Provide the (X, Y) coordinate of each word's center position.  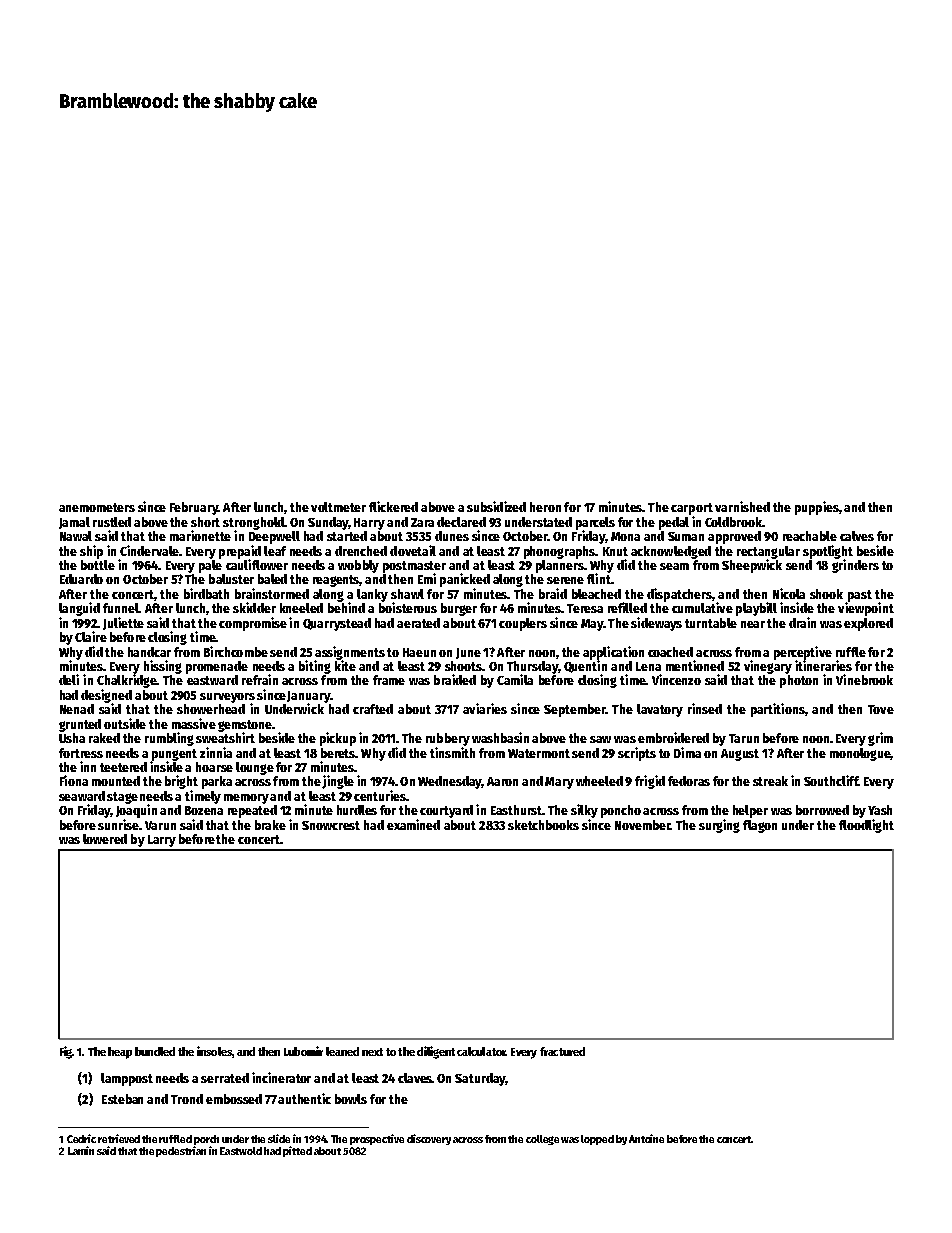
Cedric (81, 1138)
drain (802, 622)
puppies (817, 508)
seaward (82, 796)
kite (345, 665)
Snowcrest (331, 825)
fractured (562, 1051)
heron (545, 507)
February (194, 508)
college (542, 1140)
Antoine (646, 1138)
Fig (66, 1052)
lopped (597, 1140)
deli (69, 679)
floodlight (866, 826)
